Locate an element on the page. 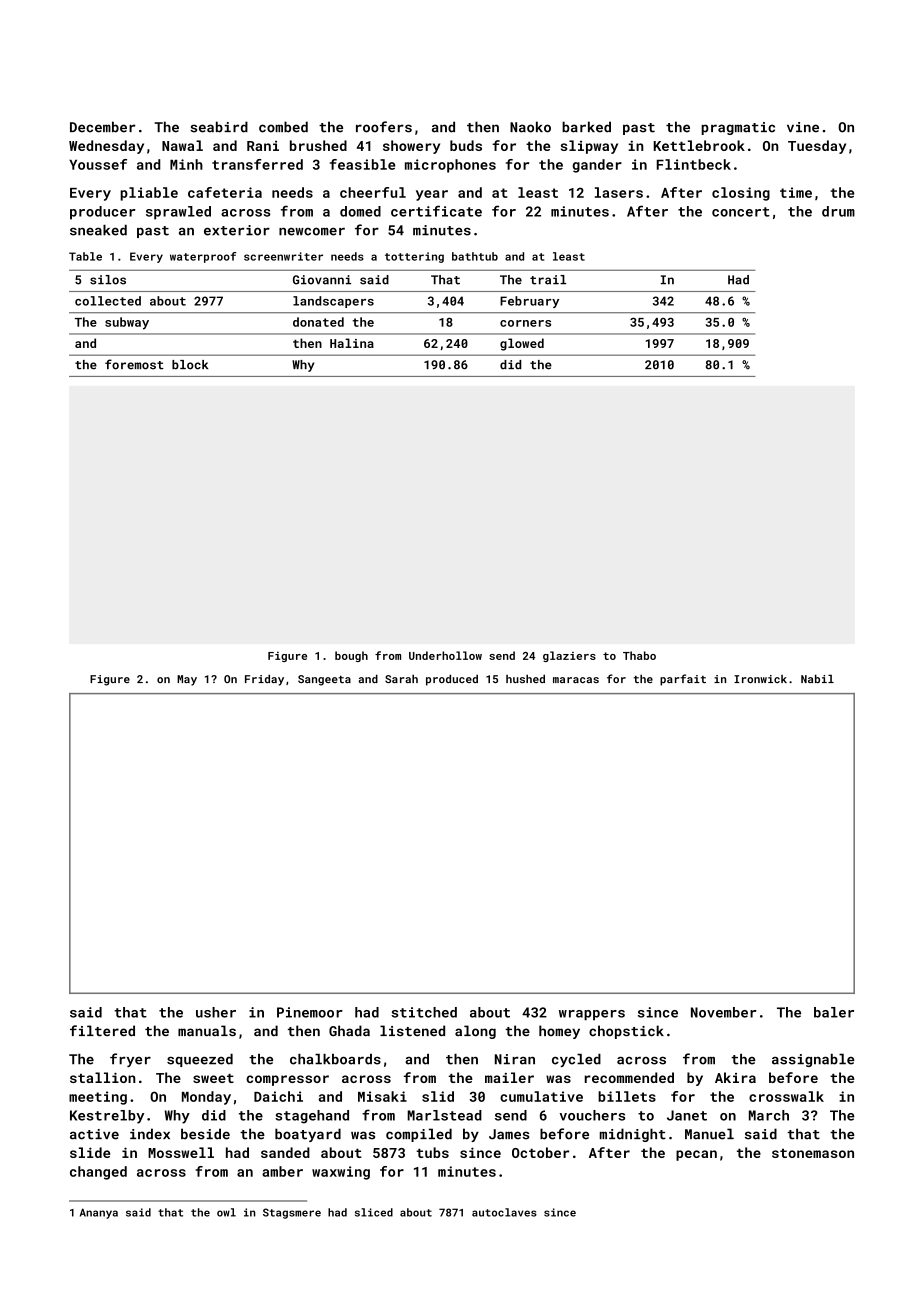  sliced is located at coordinates (374, 1212).
